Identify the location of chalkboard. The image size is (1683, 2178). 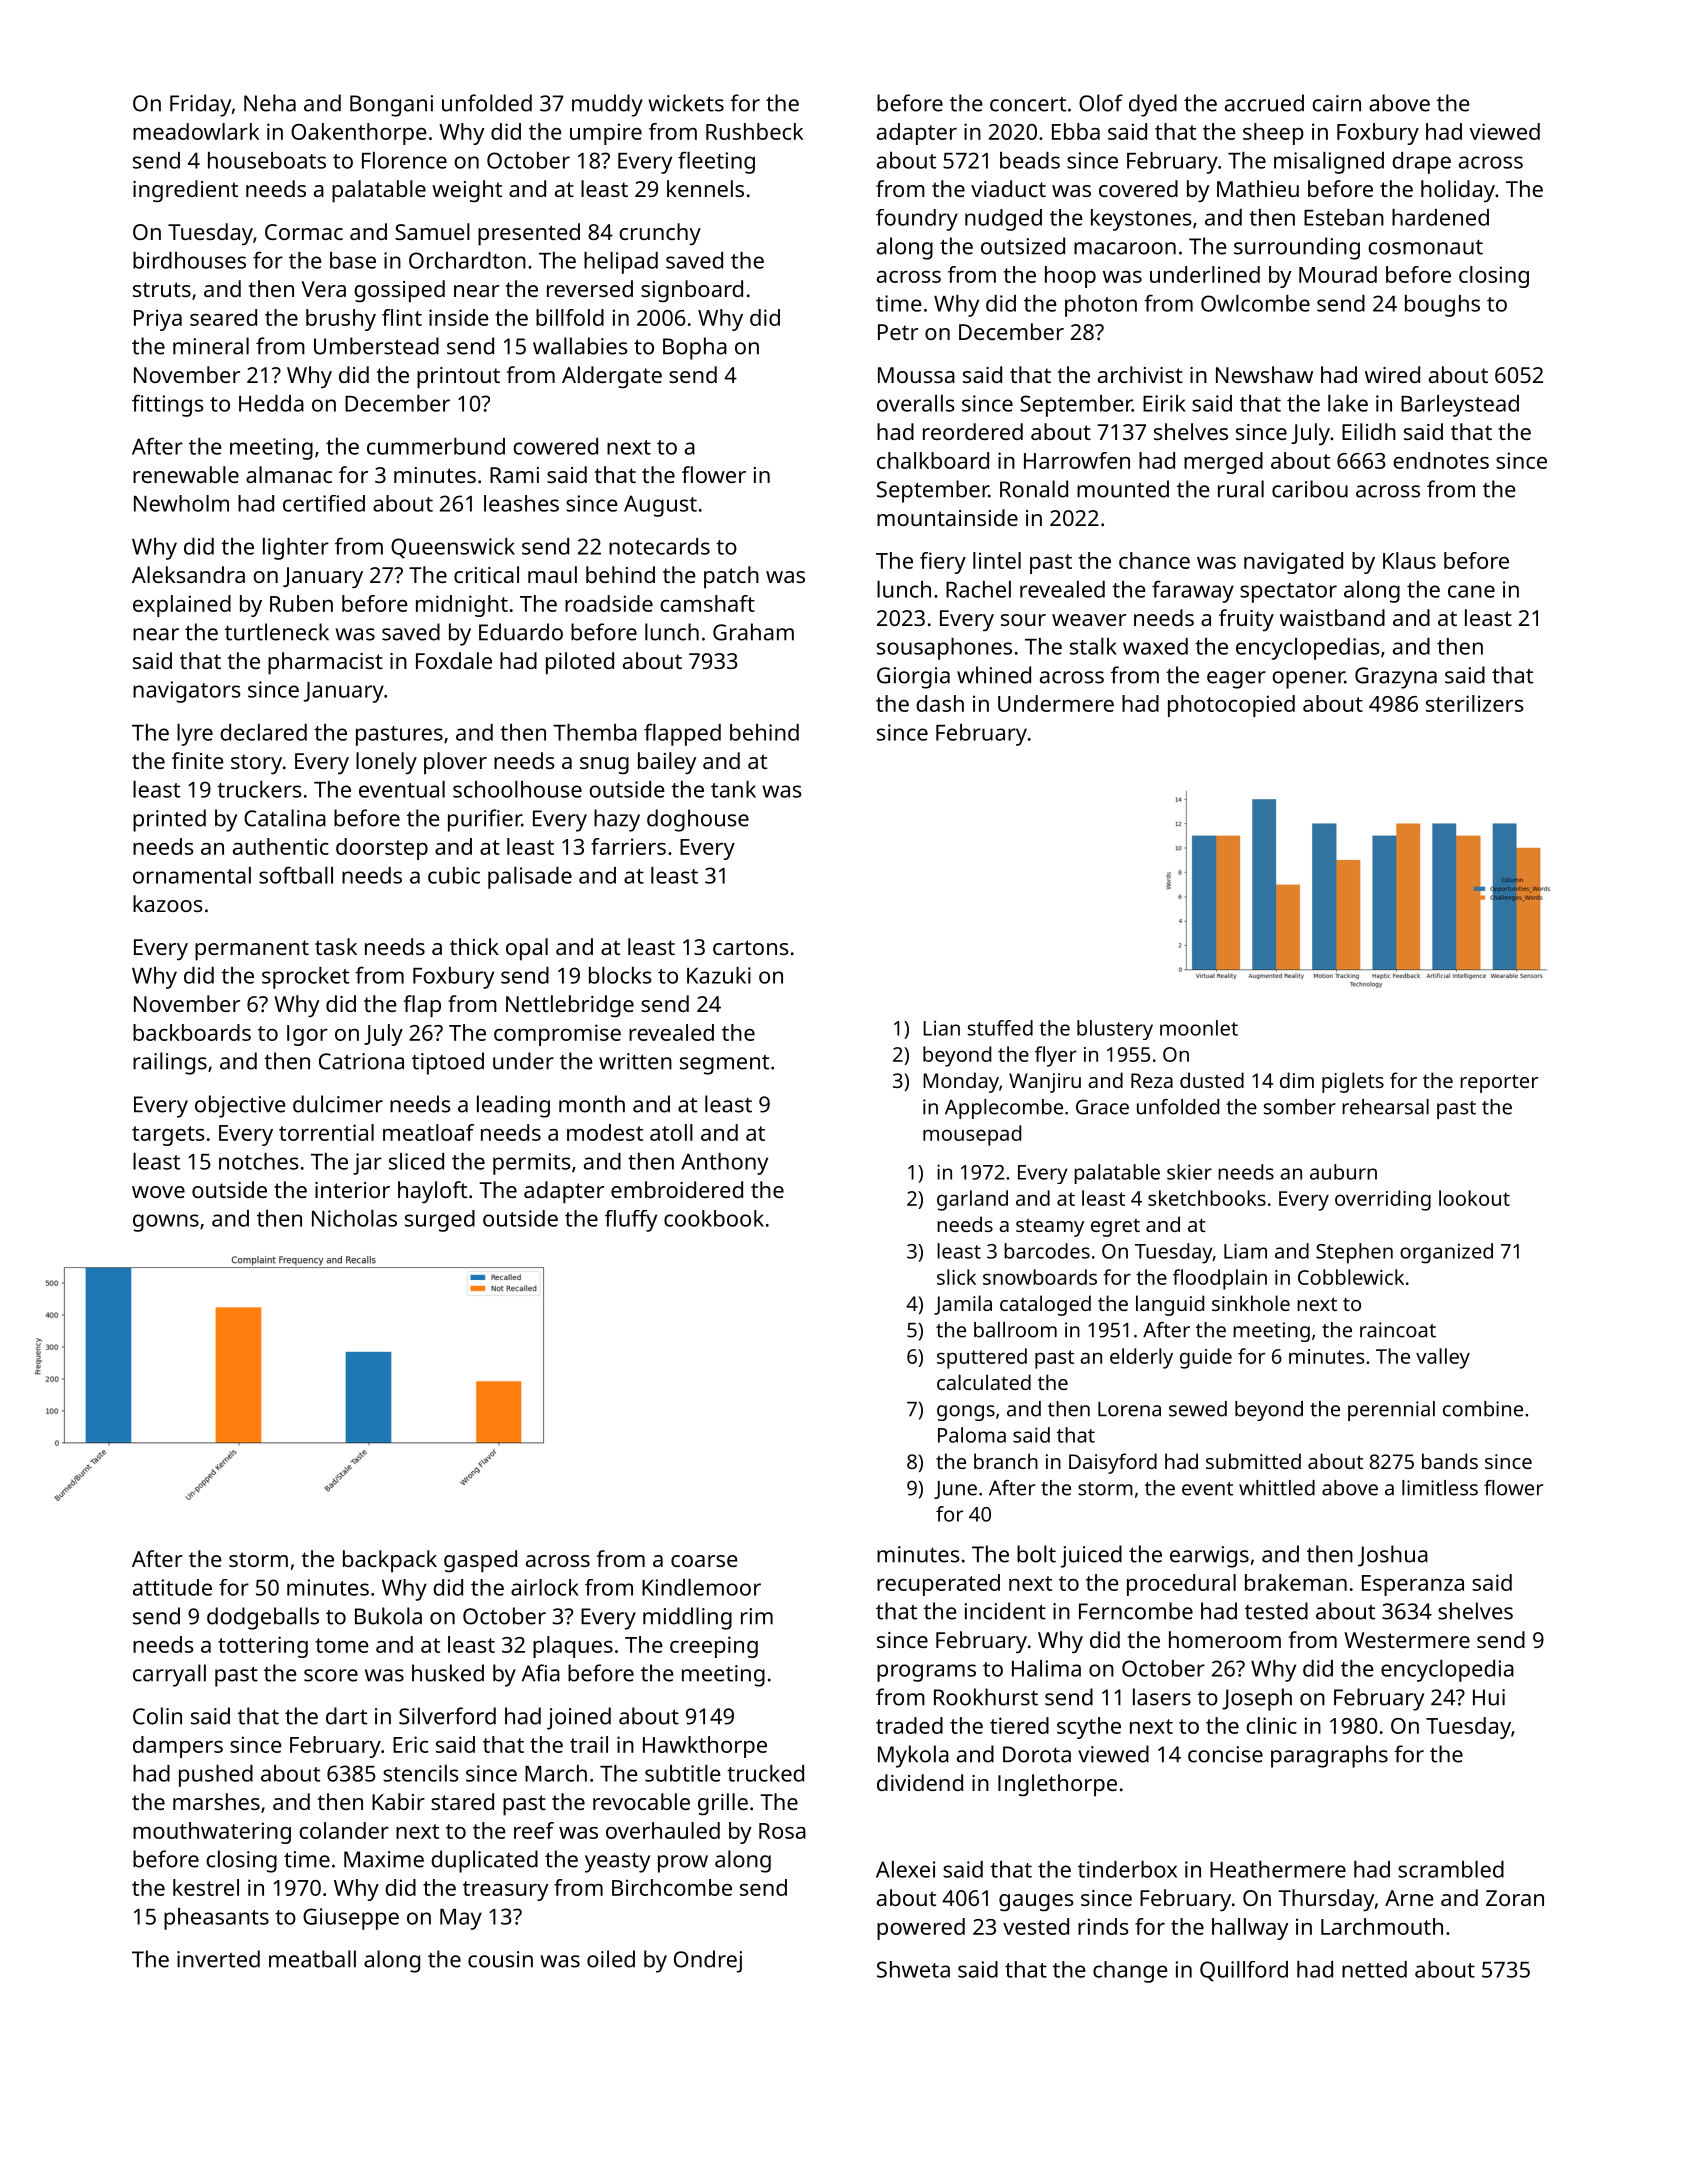
(933, 460).
